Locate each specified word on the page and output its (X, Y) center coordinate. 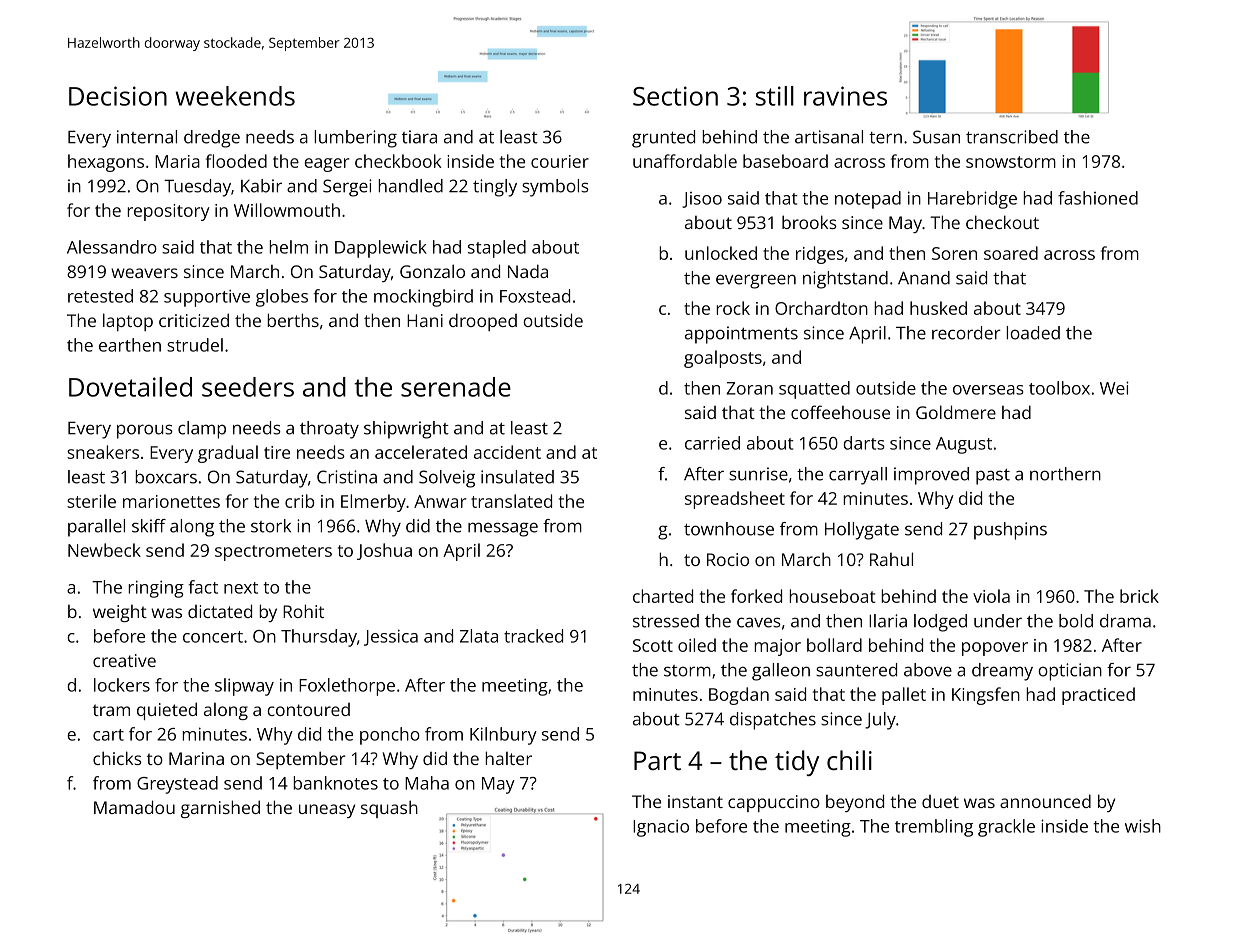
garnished (220, 809)
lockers (122, 685)
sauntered (856, 670)
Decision (118, 96)
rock (733, 308)
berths (293, 320)
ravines (845, 96)
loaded (1033, 333)
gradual (228, 454)
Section (675, 96)
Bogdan (739, 696)
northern (1065, 474)
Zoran (749, 388)
